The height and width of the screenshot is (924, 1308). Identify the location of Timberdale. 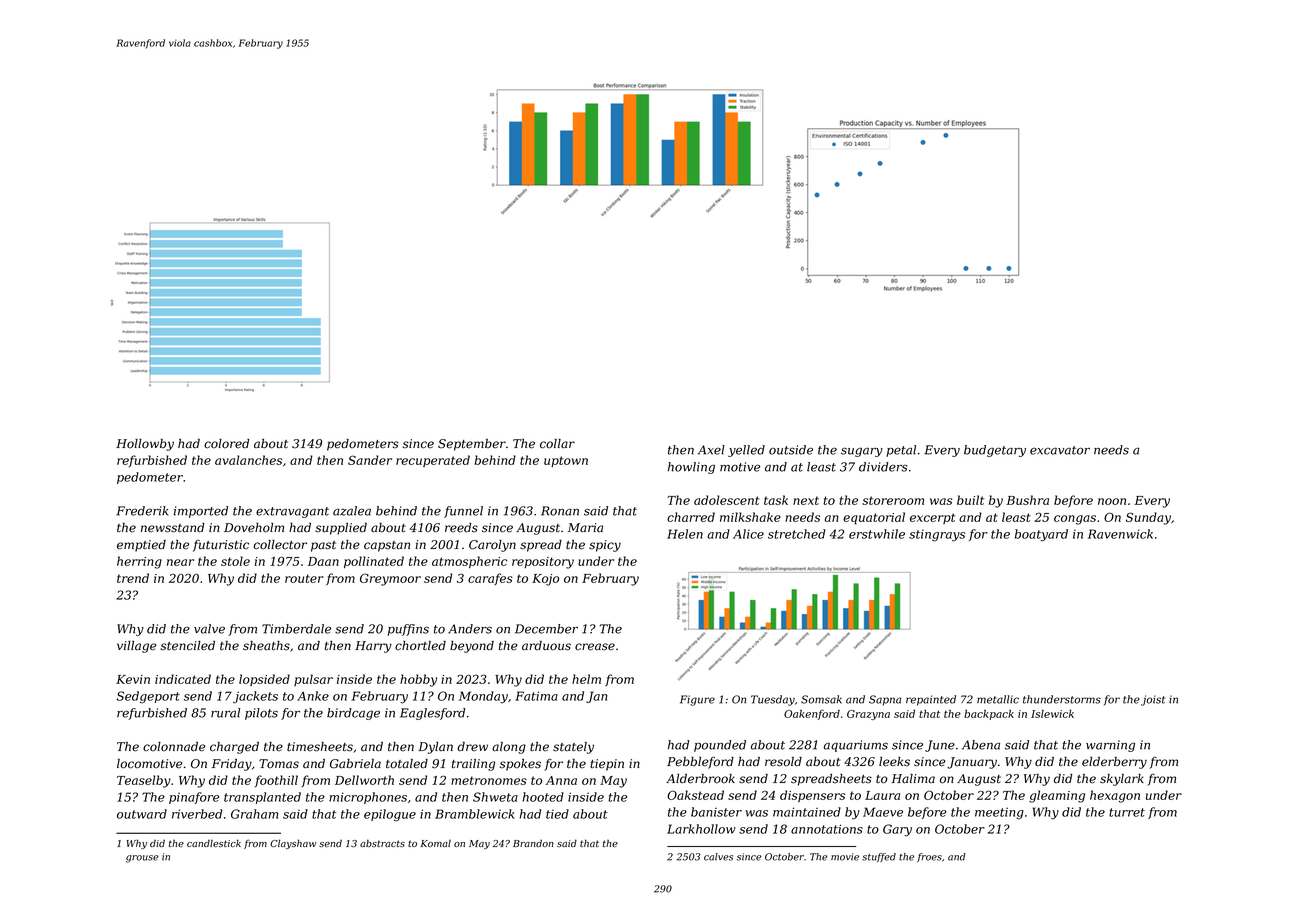
(296, 629).
